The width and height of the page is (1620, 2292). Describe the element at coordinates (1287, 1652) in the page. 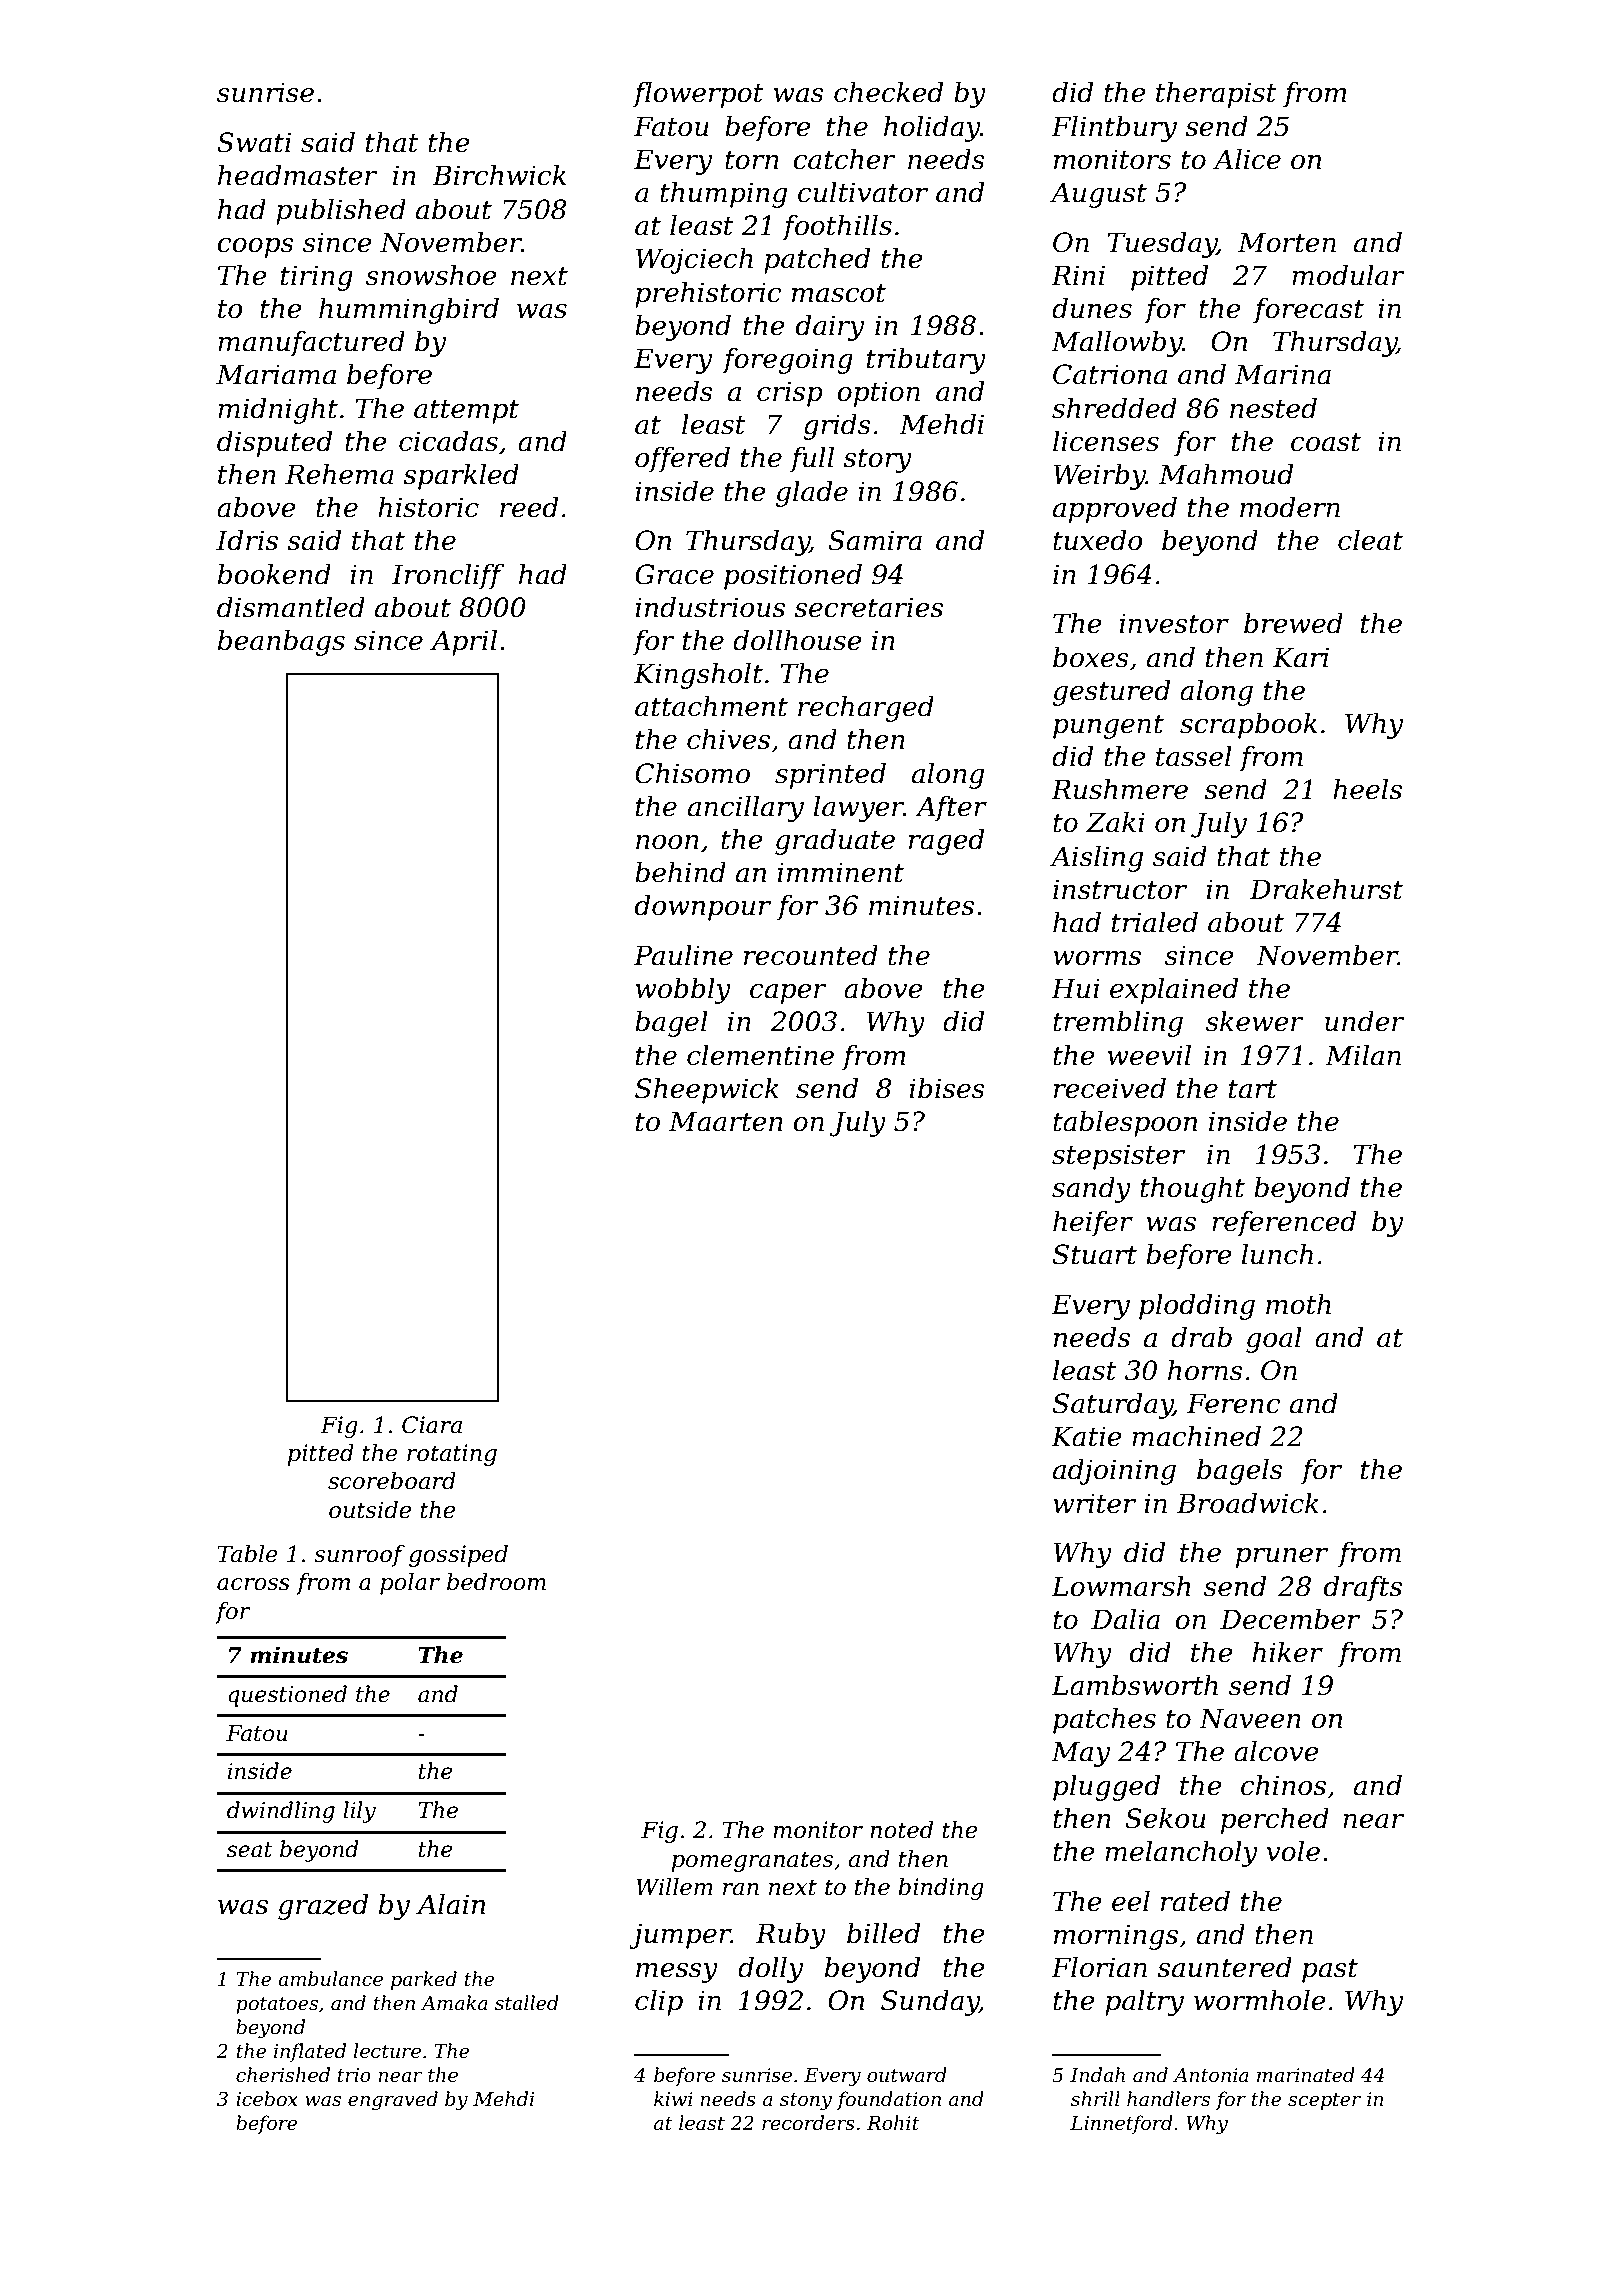

I see `hiker` at that location.
